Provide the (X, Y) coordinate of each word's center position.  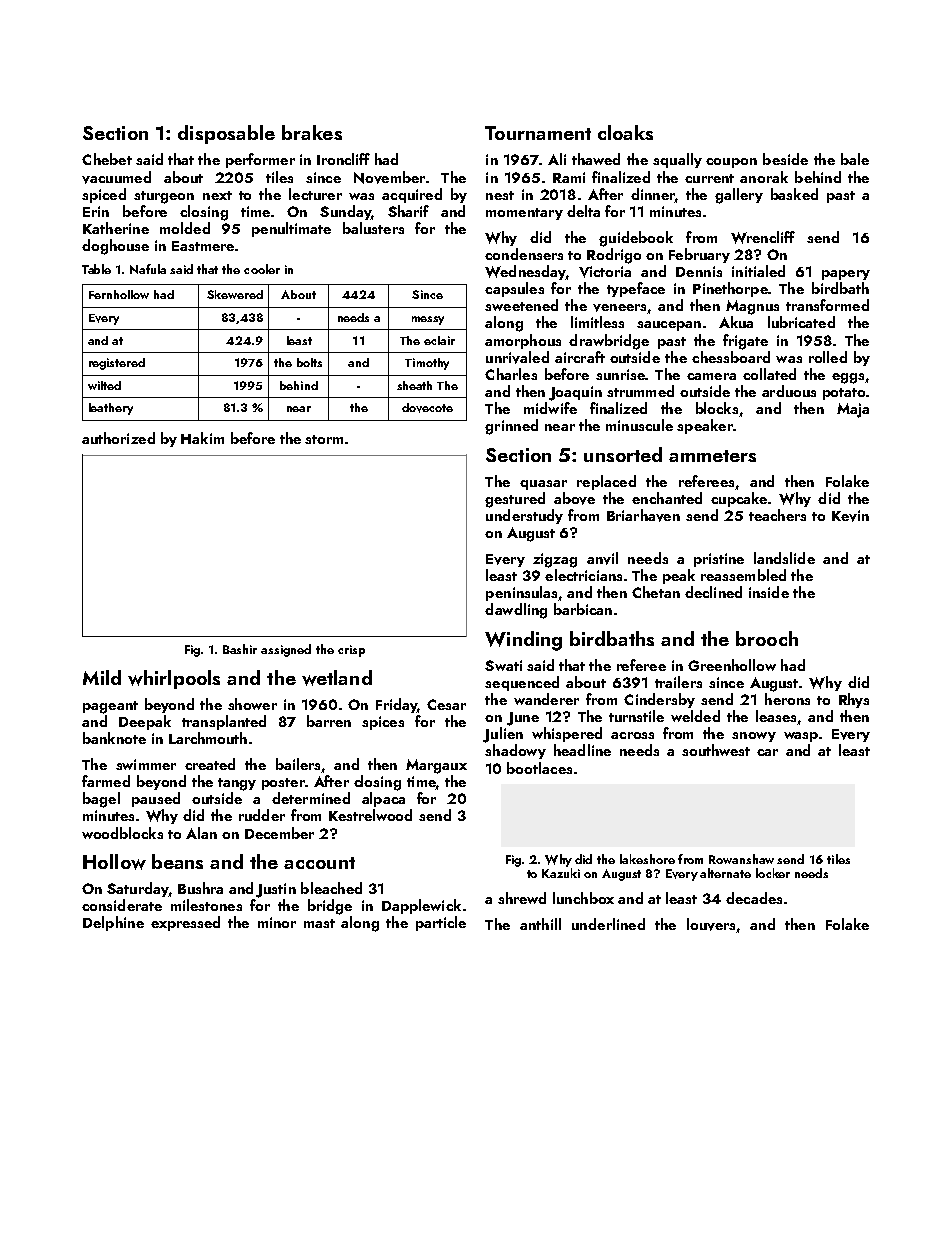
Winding (523, 641)
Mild (102, 677)
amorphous (523, 341)
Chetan (656, 592)
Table (96, 269)
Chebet (107, 159)
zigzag (555, 560)
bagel (101, 800)
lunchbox (583, 898)
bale (855, 159)
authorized (118, 438)
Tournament (538, 133)
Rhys (854, 700)
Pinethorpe (730, 289)
